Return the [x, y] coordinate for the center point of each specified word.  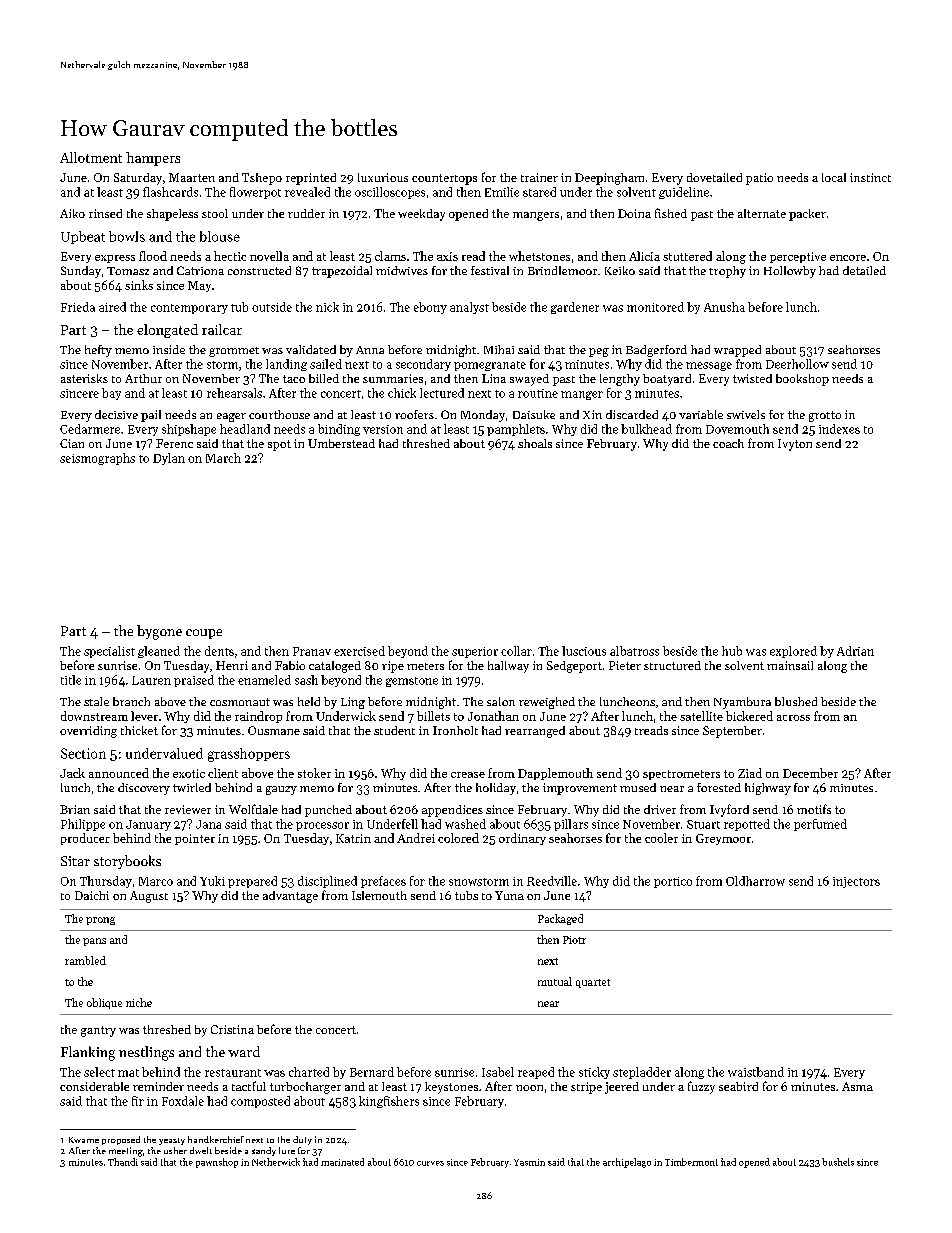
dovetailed [714, 177]
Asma [857, 1086]
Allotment [91, 157]
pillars [571, 825]
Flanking [88, 1053]
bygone [159, 632]
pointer [195, 839]
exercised [359, 651]
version [383, 429]
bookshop [802, 380]
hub [732, 651]
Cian [72, 443]
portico [673, 882]
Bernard [372, 1072]
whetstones [539, 256]
